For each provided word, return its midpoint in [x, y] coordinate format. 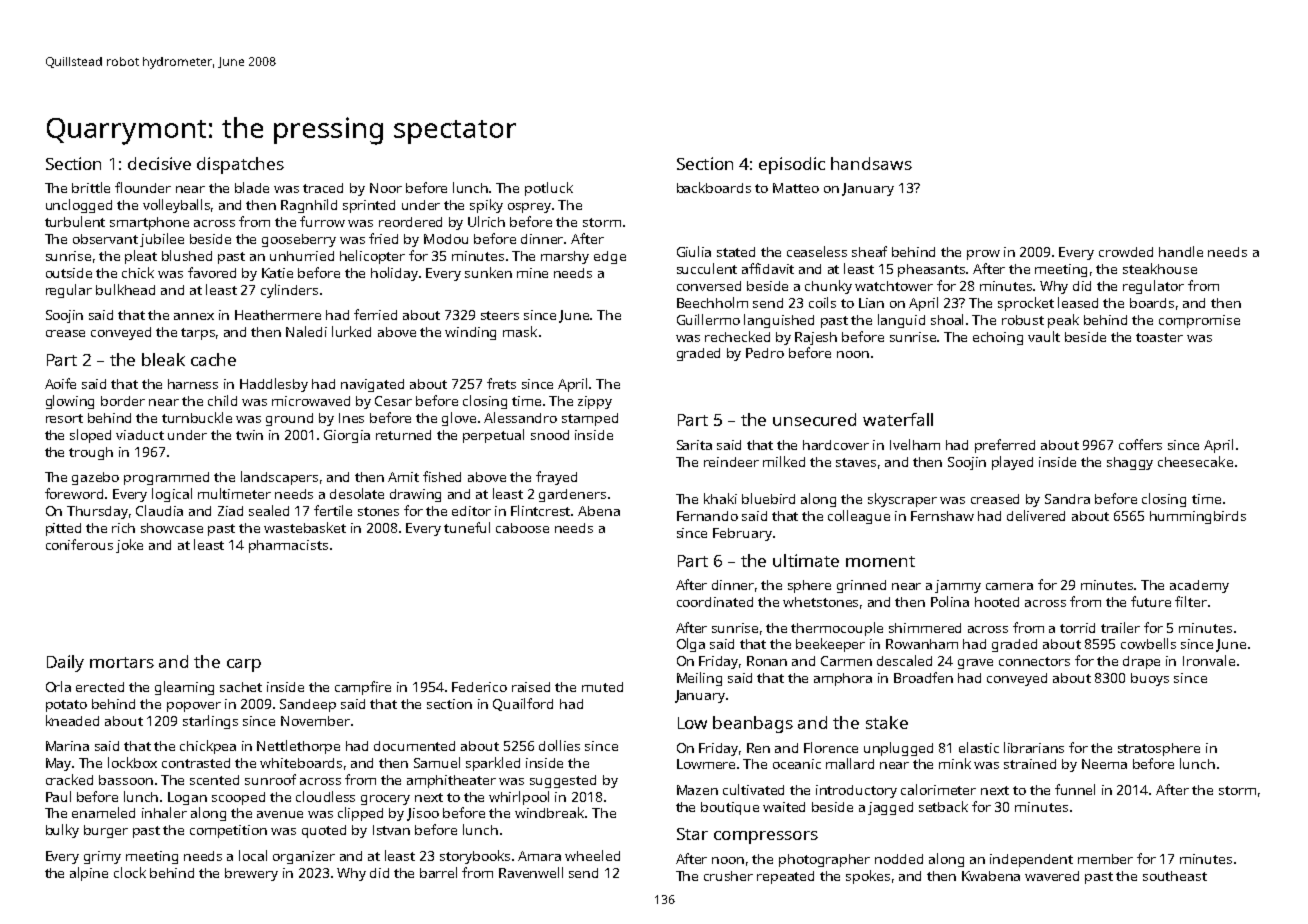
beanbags [753, 724]
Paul [58, 796]
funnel [1075, 789]
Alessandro [520, 417]
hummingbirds [1198, 517]
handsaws [871, 163]
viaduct [140, 435]
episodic [792, 165]
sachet [241, 687]
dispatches [240, 165]
